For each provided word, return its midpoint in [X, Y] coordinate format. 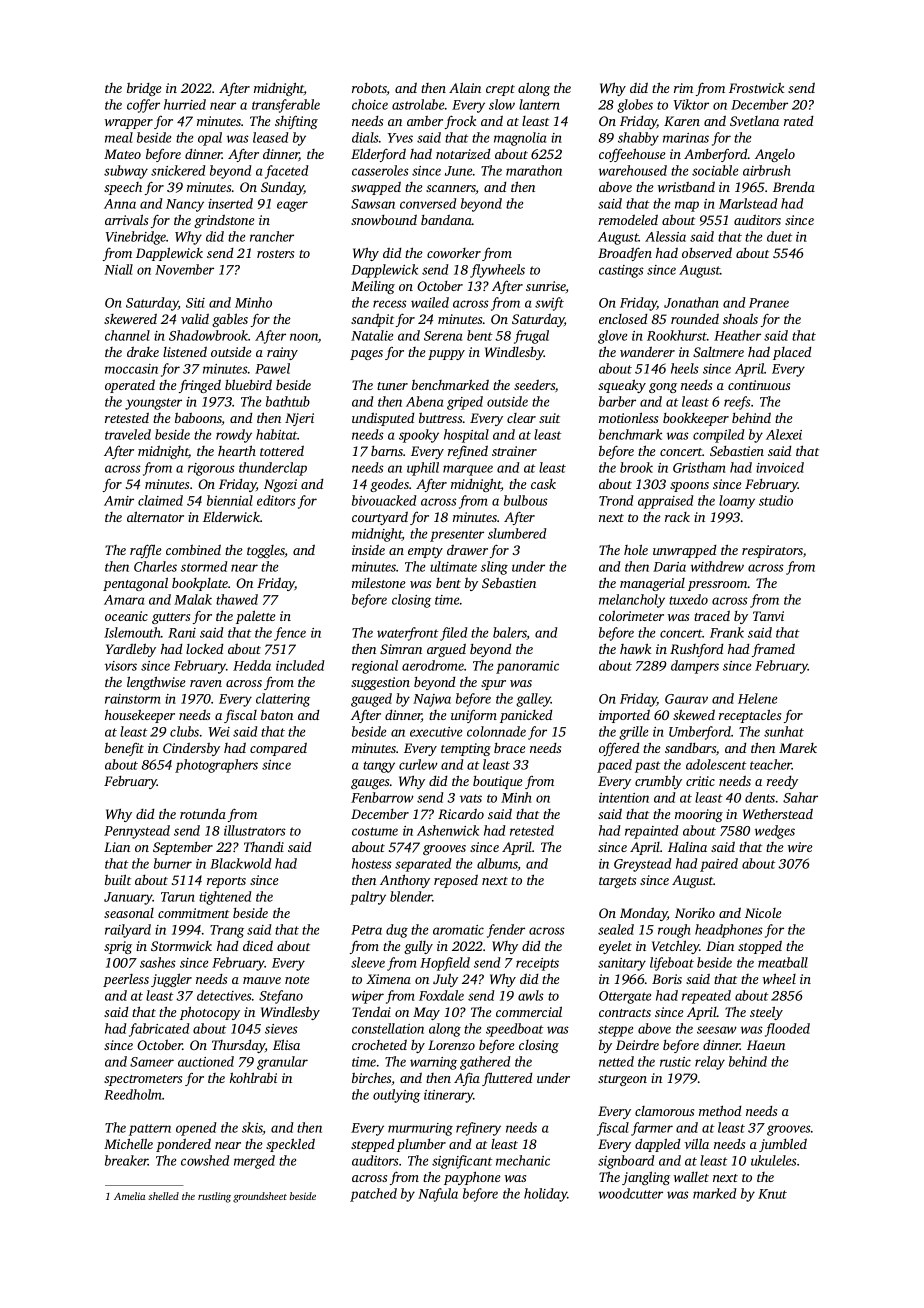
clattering [283, 700]
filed [454, 634]
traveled [128, 434]
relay [710, 1063]
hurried [185, 104]
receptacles [750, 716]
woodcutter [631, 1193]
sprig [118, 947]
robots [369, 88]
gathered [485, 1063]
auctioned [206, 1061]
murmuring [420, 1129]
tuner [392, 386]
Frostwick [756, 87]
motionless [628, 417]
